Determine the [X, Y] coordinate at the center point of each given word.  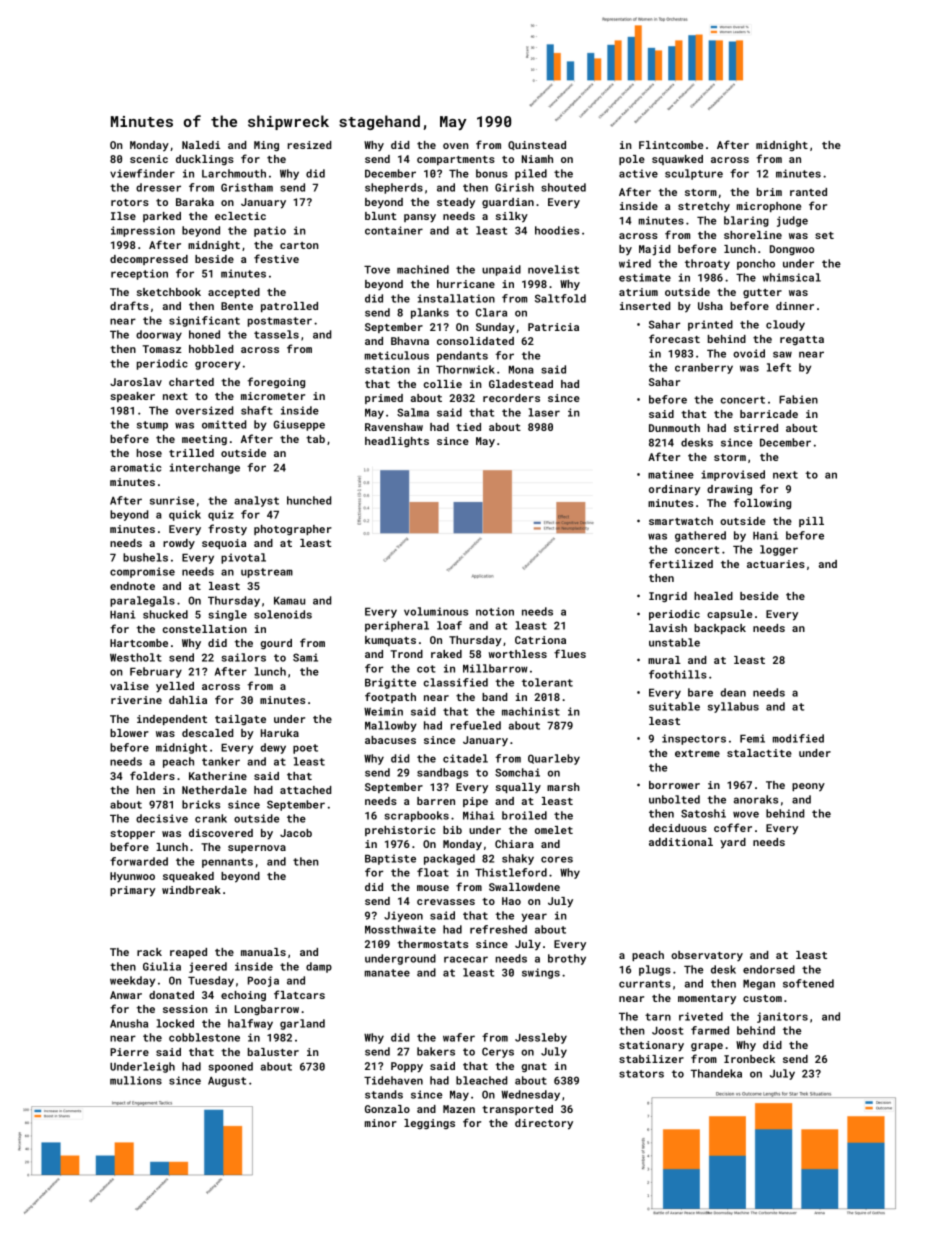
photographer [293, 530]
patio [270, 231]
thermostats [433, 944]
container [394, 230]
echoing [243, 996]
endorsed [769, 969]
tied [468, 427]
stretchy [704, 207]
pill [811, 522]
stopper [132, 834]
